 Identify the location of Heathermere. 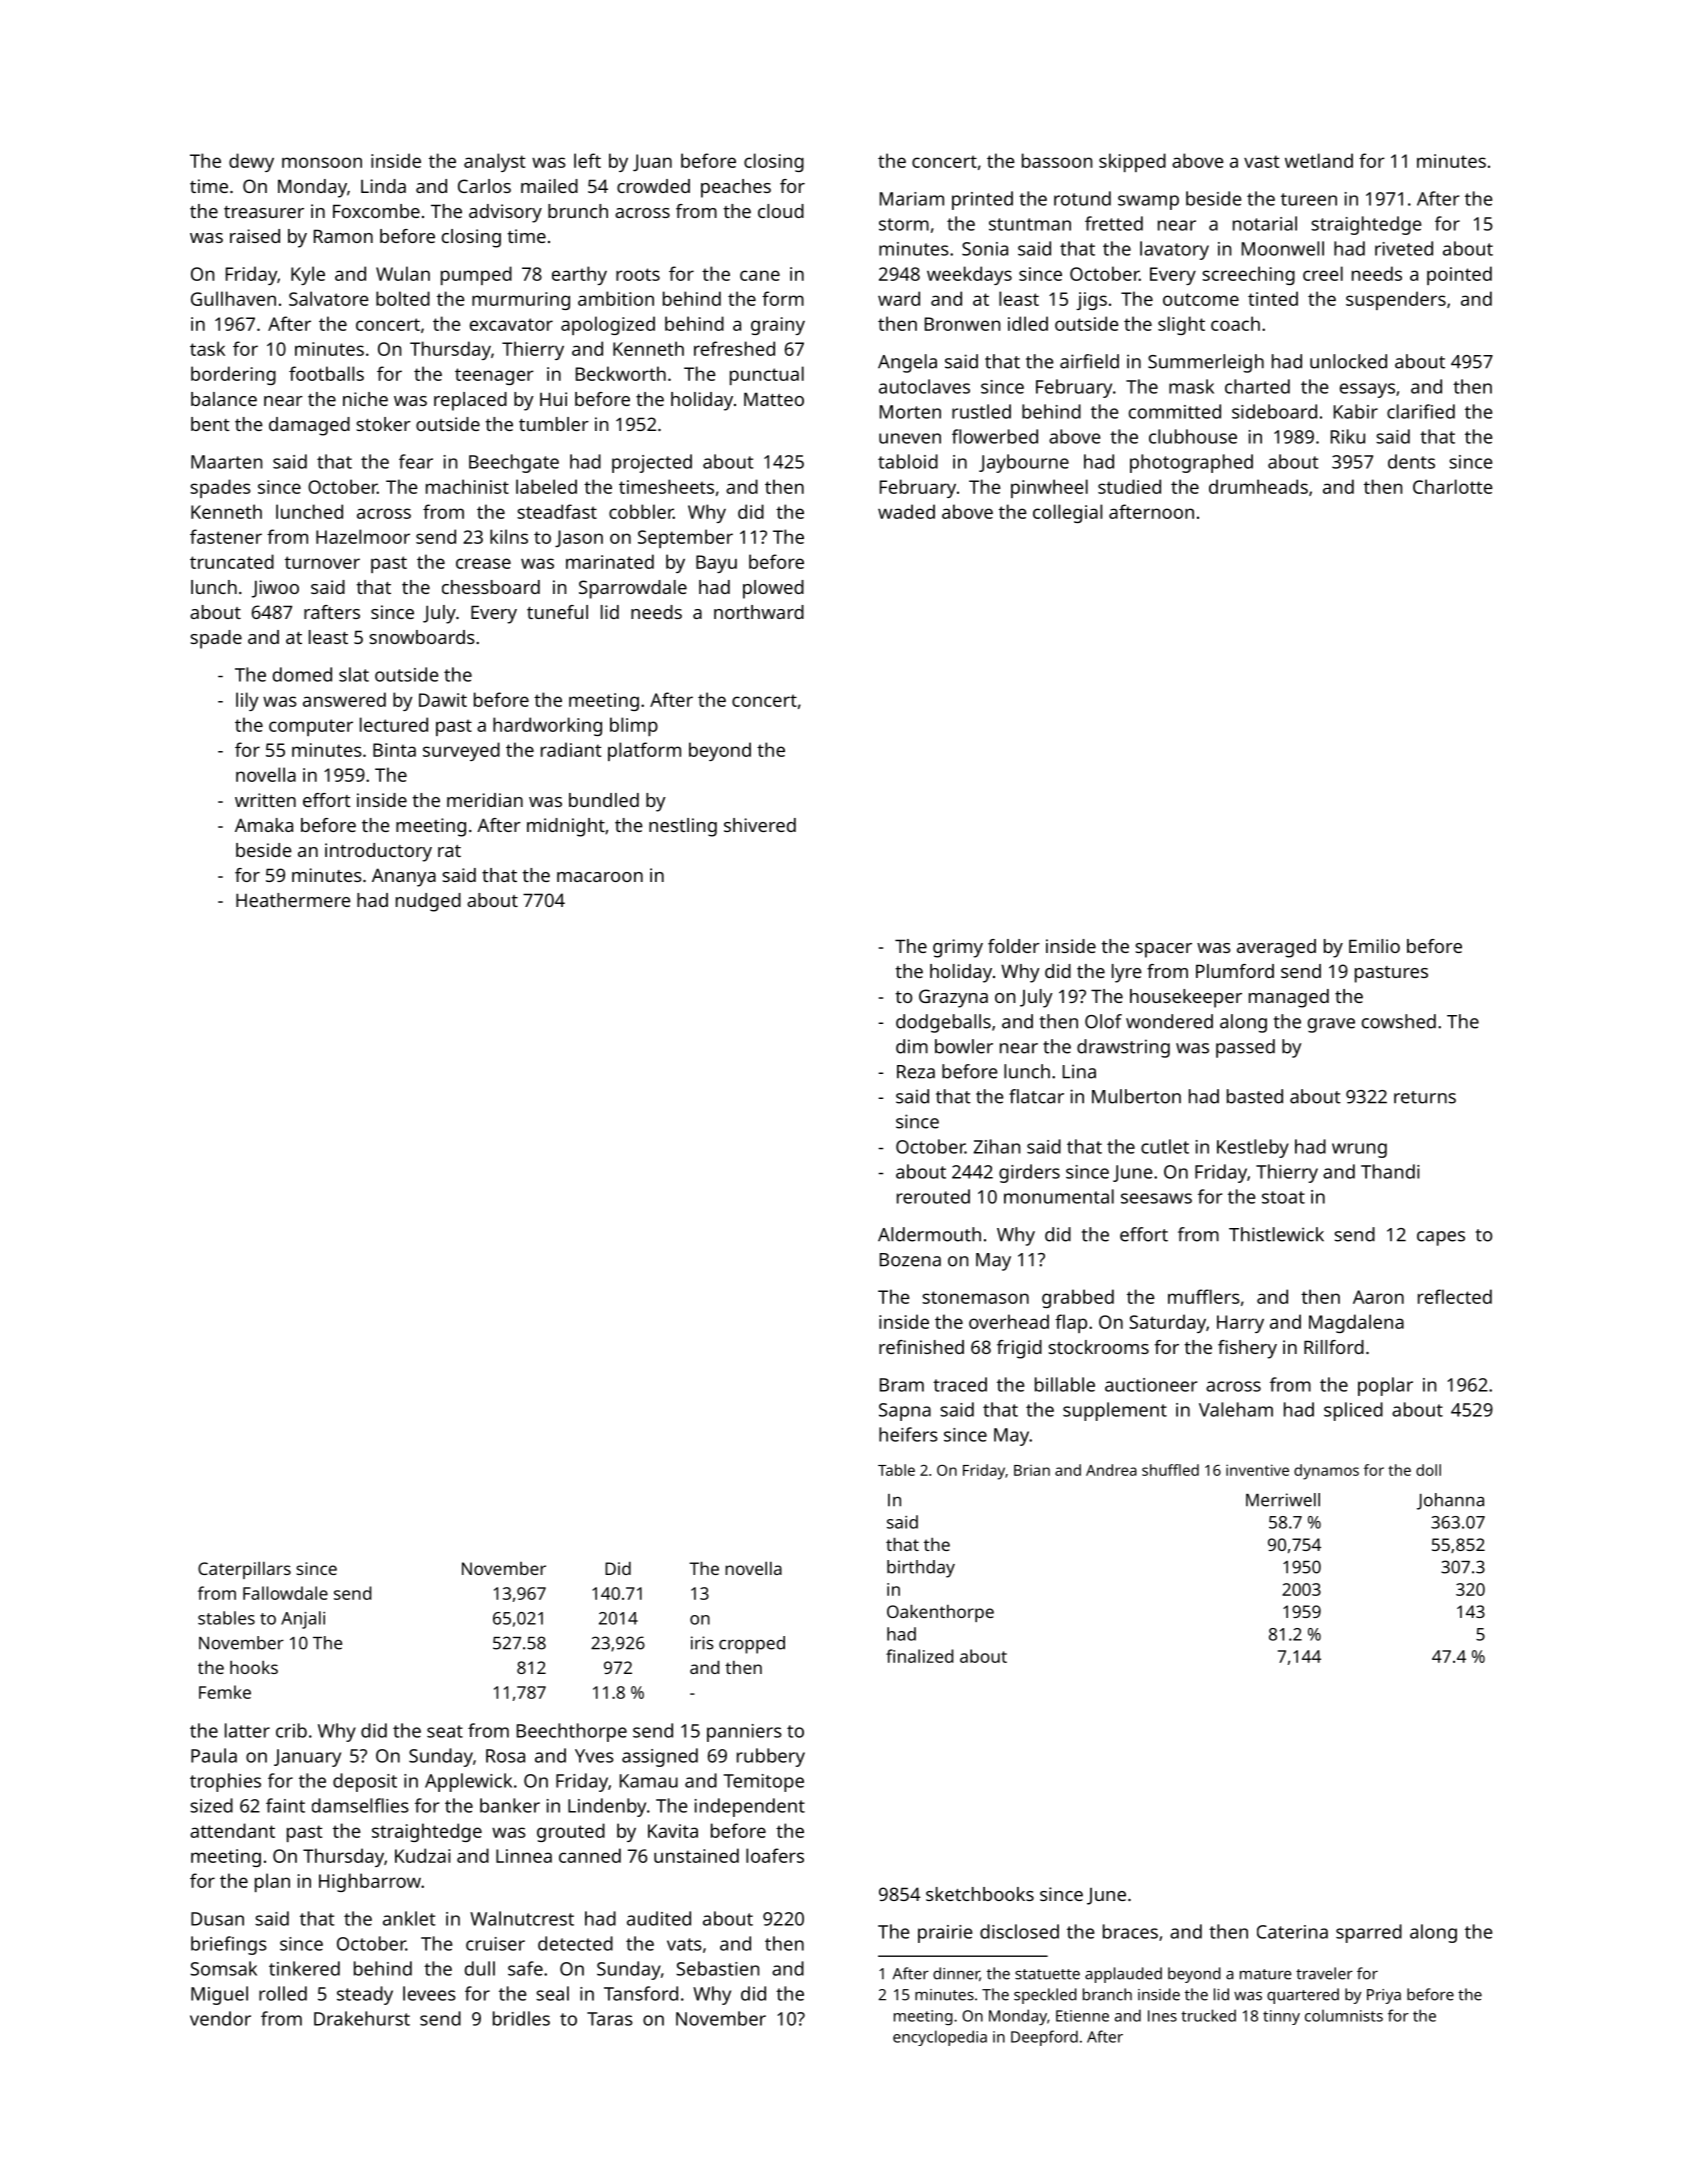
(293, 900).
